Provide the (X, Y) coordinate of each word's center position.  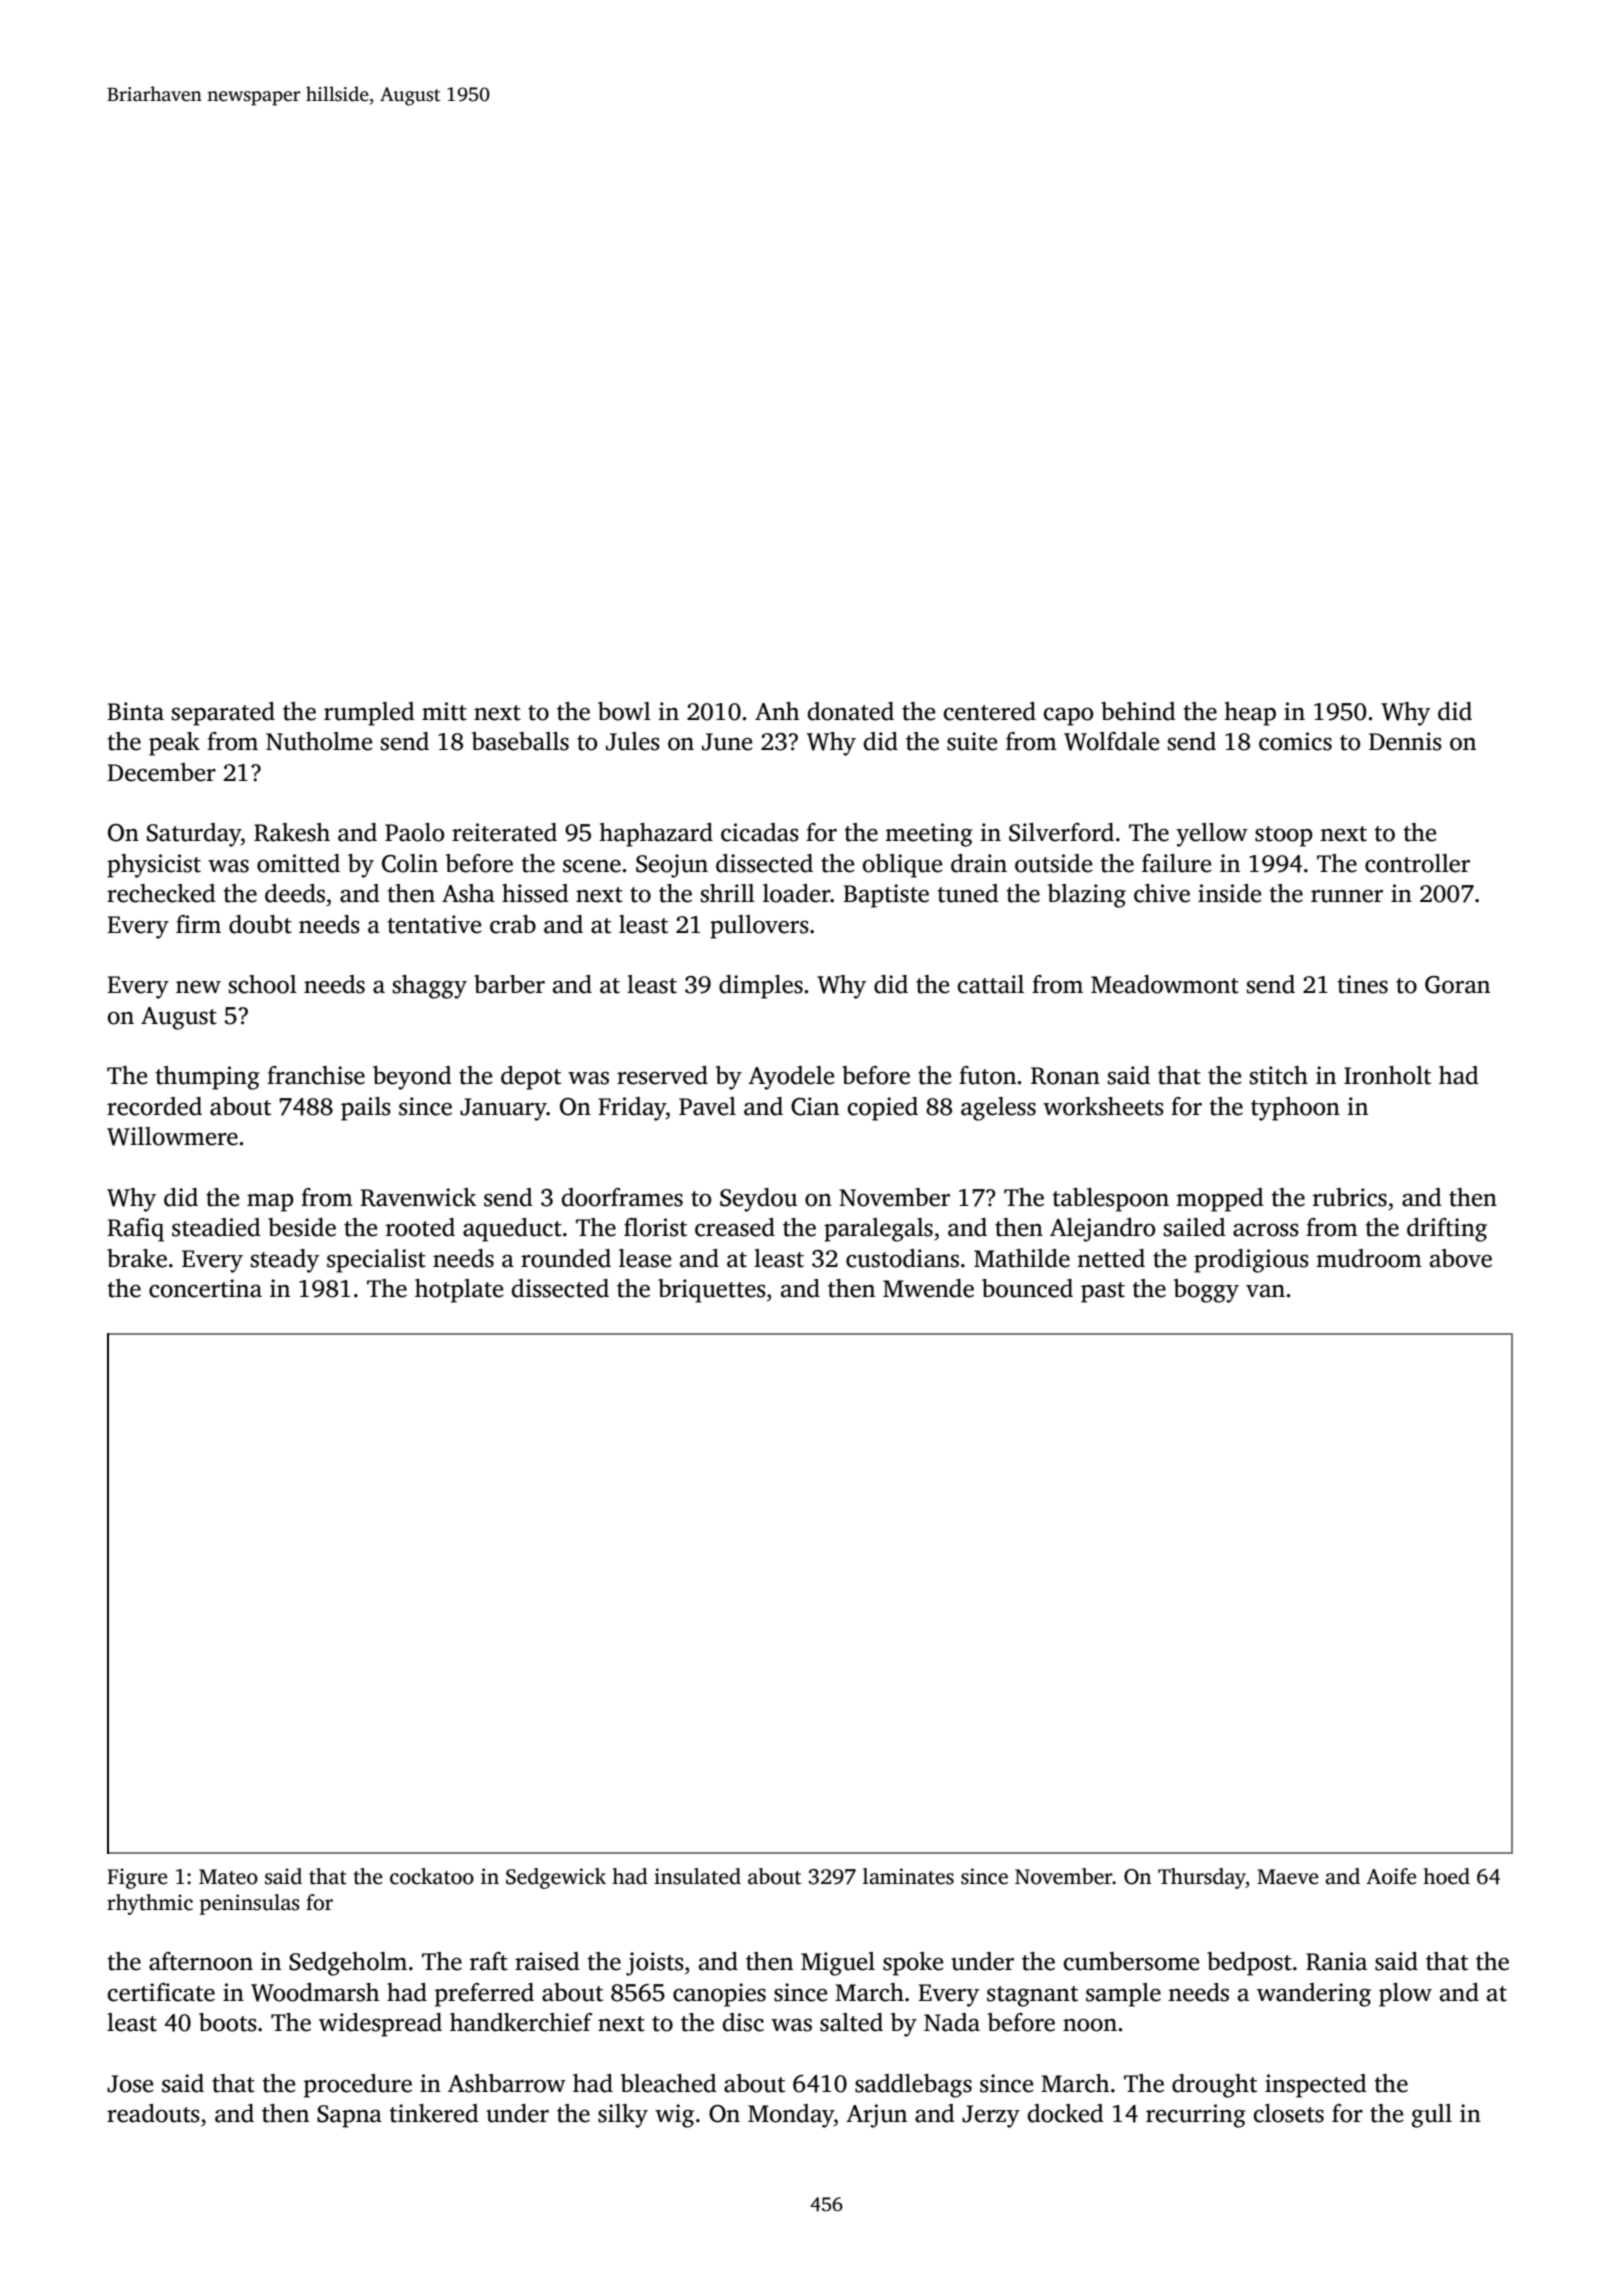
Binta (135, 711)
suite (972, 741)
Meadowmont (1165, 984)
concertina (205, 1288)
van (1265, 1291)
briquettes (712, 1291)
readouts (153, 2113)
